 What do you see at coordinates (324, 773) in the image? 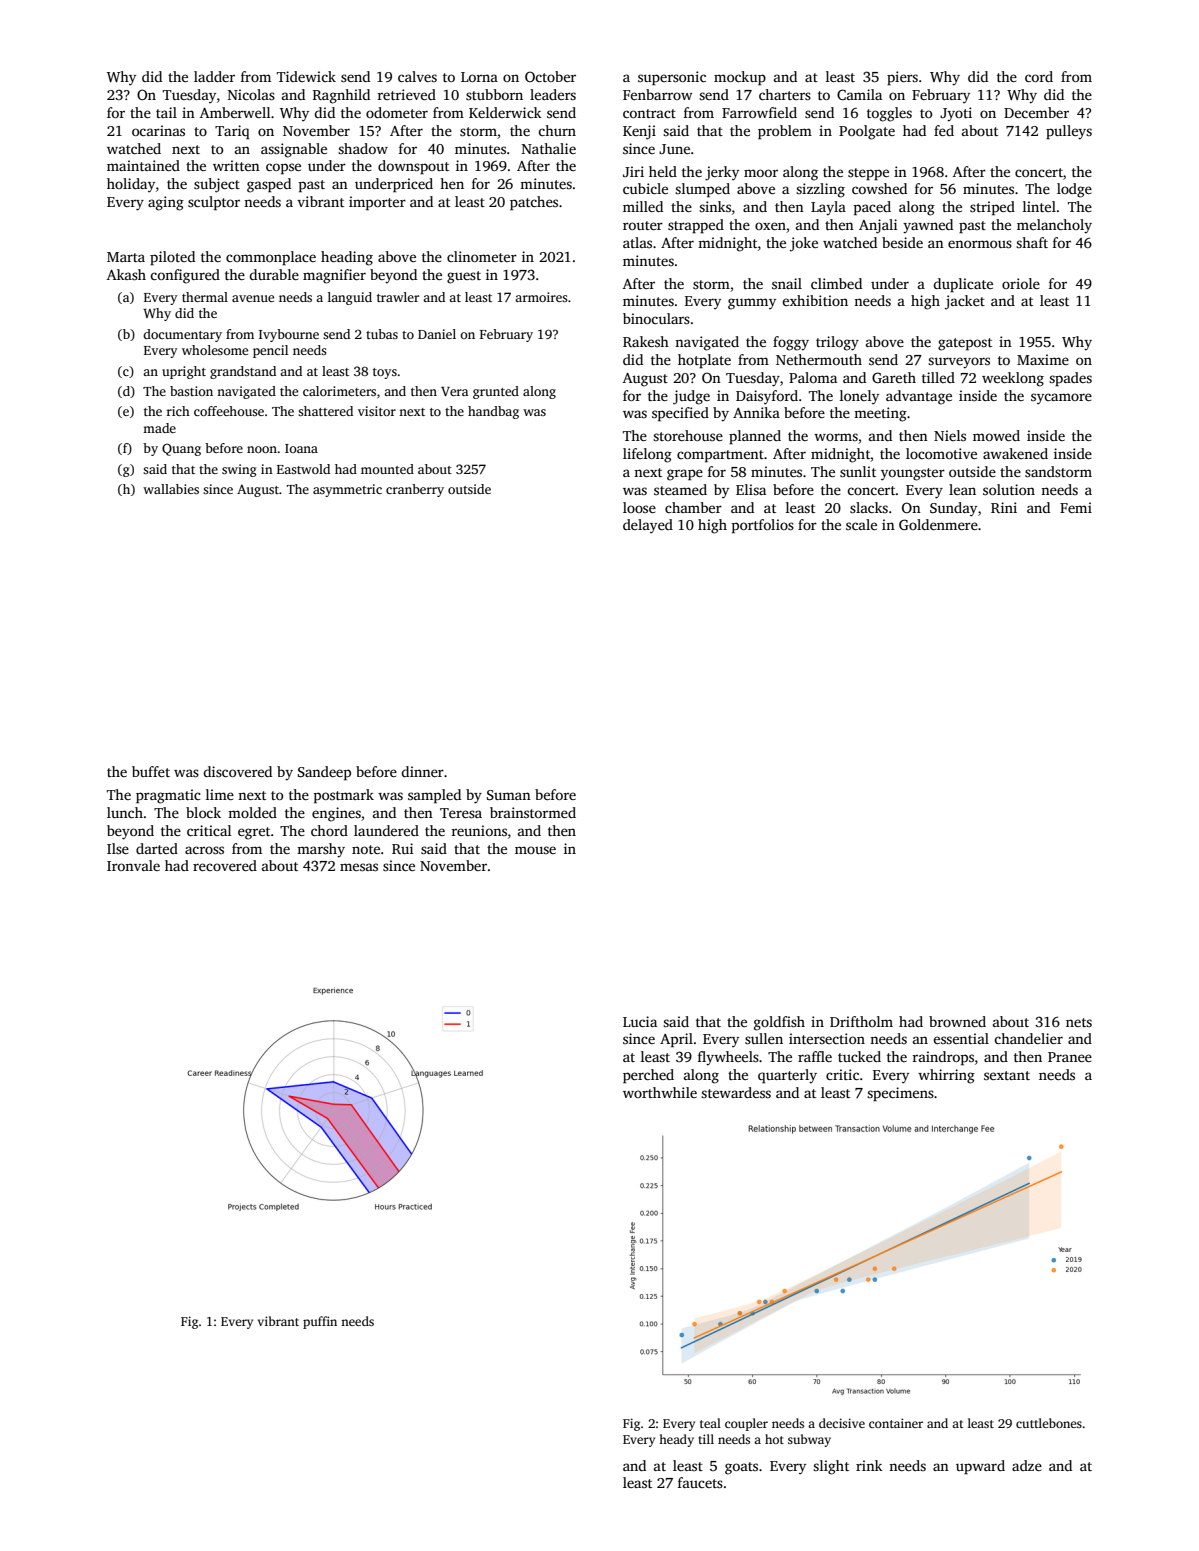
I see `Sandeep` at bounding box center [324, 773].
